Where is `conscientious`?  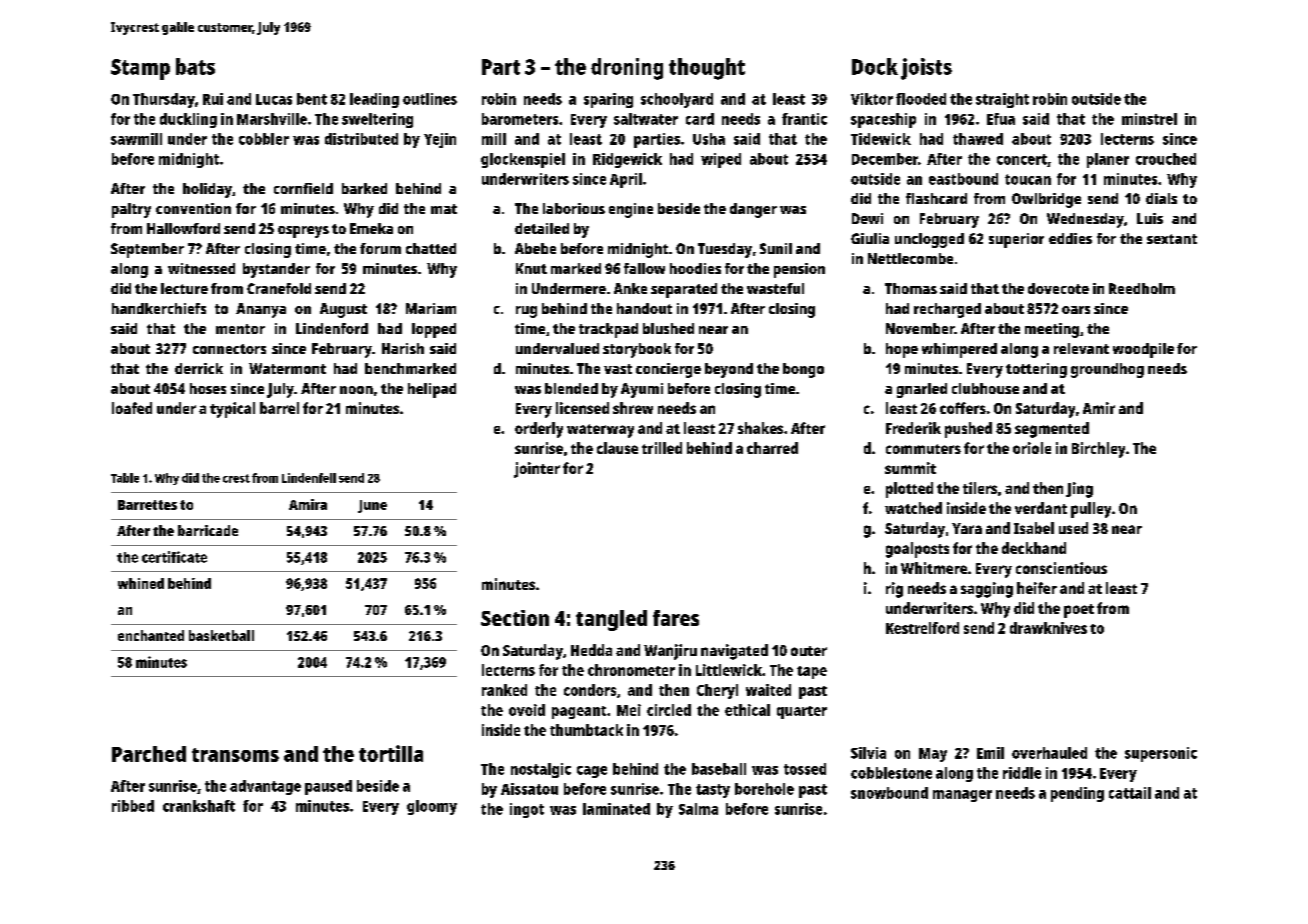 conscientious is located at coordinates (1061, 568).
